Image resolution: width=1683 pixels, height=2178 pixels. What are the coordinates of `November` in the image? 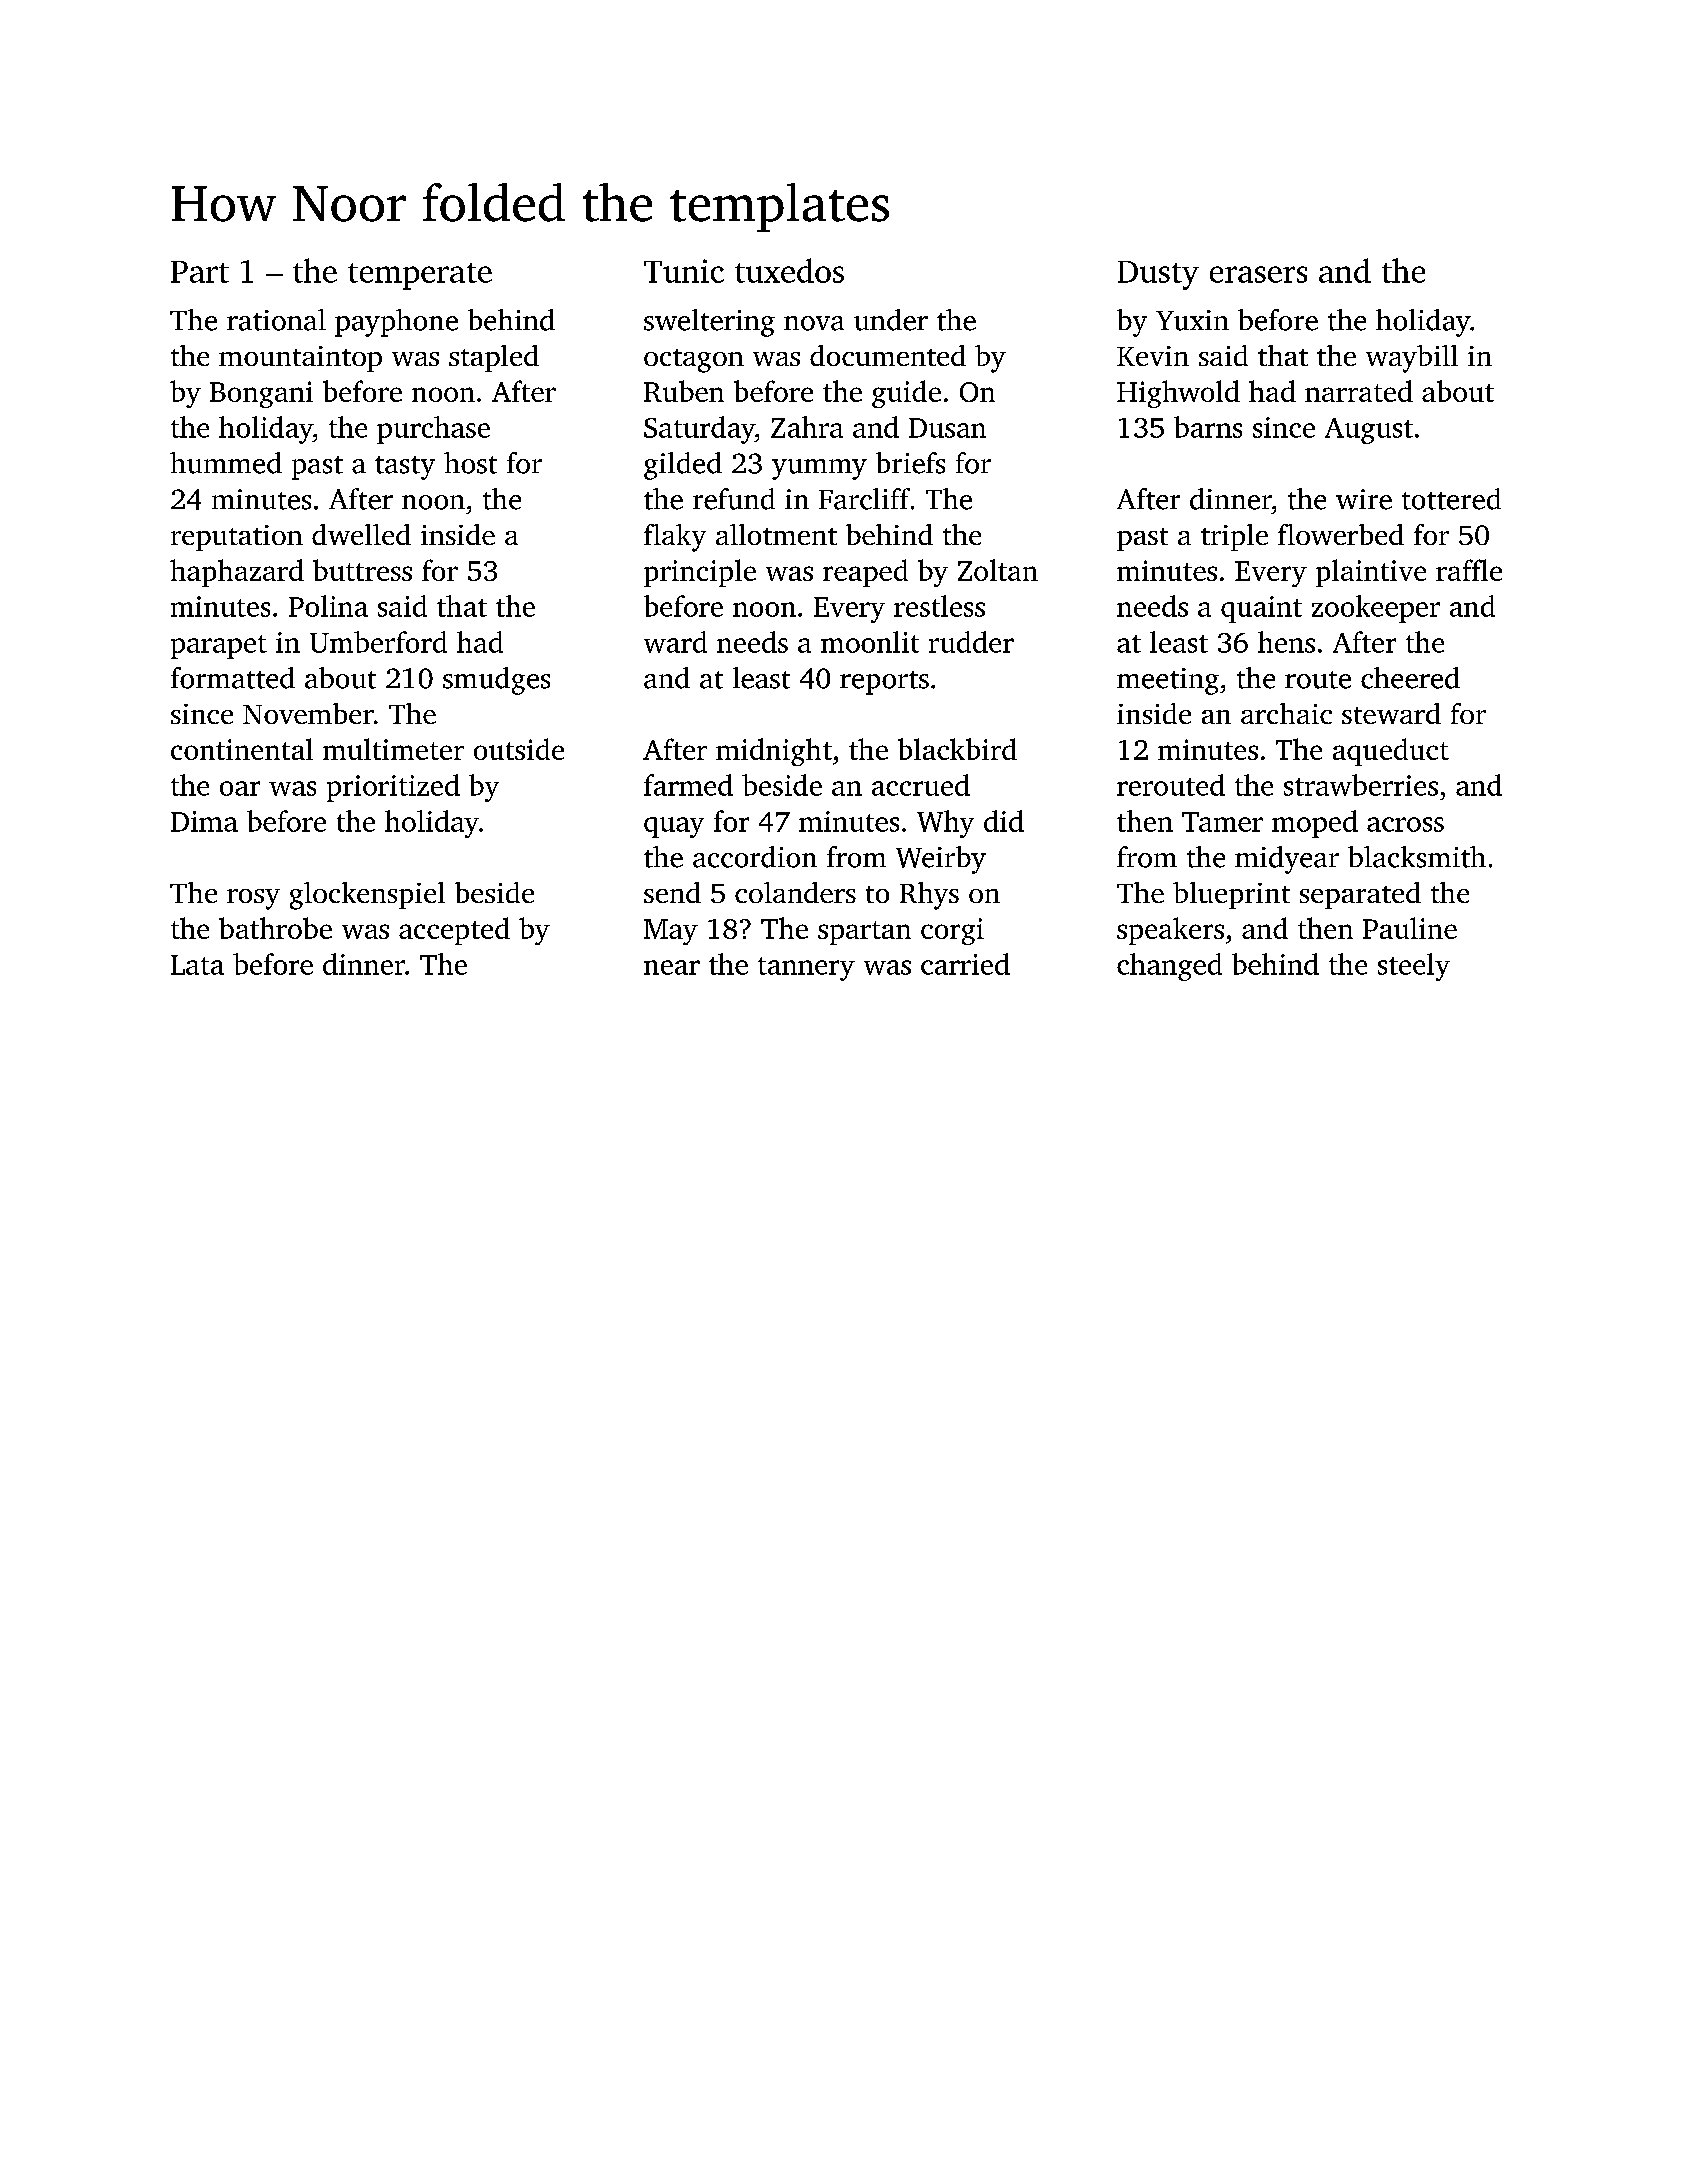 It's located at (308, 713).
